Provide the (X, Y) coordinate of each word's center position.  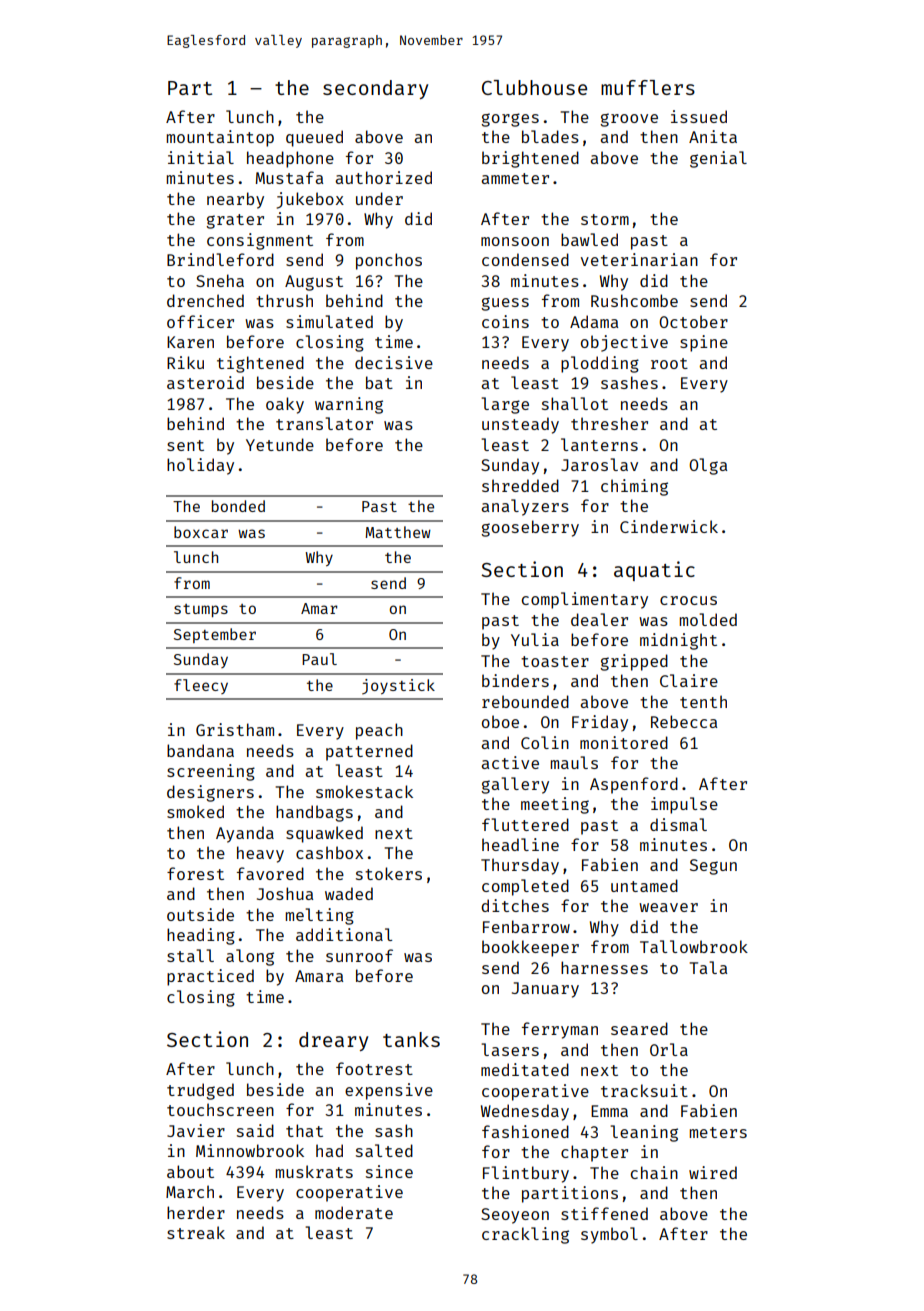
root (669, 363)
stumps (201, 610)
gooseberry (530, 528)
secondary (375, 89)
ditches (515, 905)
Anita (713, 136)
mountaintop (220, 138)
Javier (196, 1130)
